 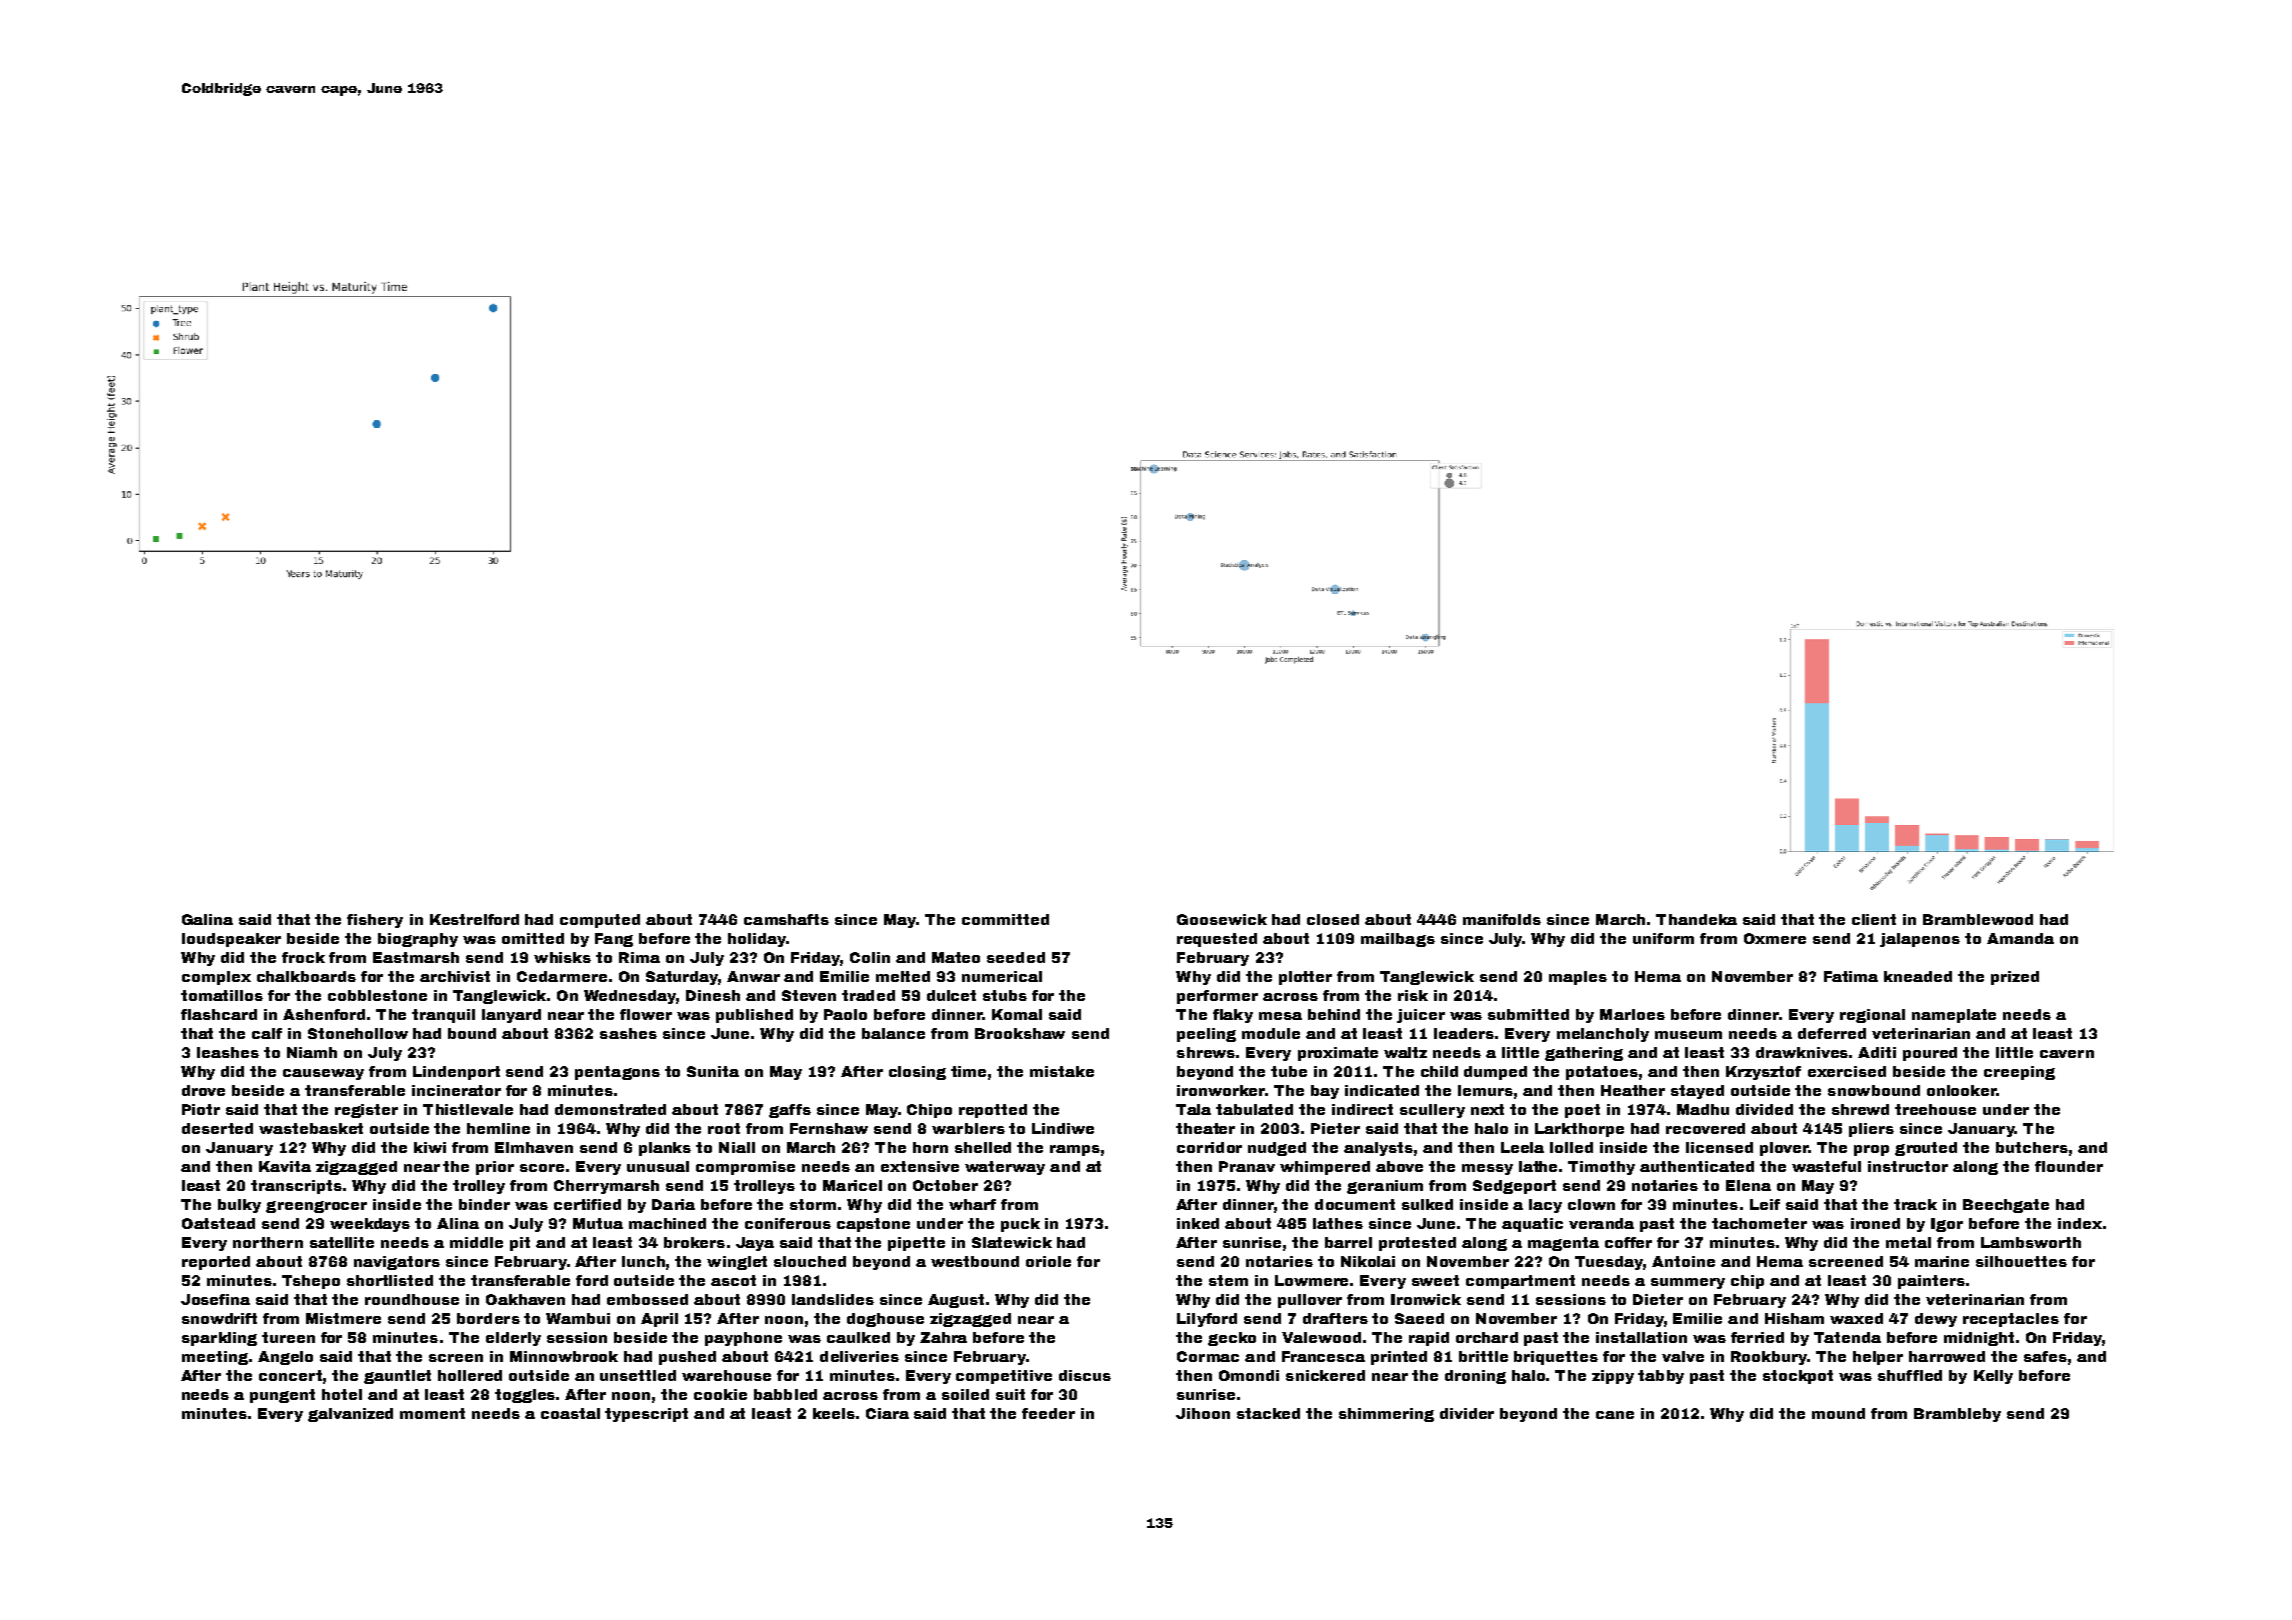 I want to click on Goosewick, so click(x=1222, y=919).
